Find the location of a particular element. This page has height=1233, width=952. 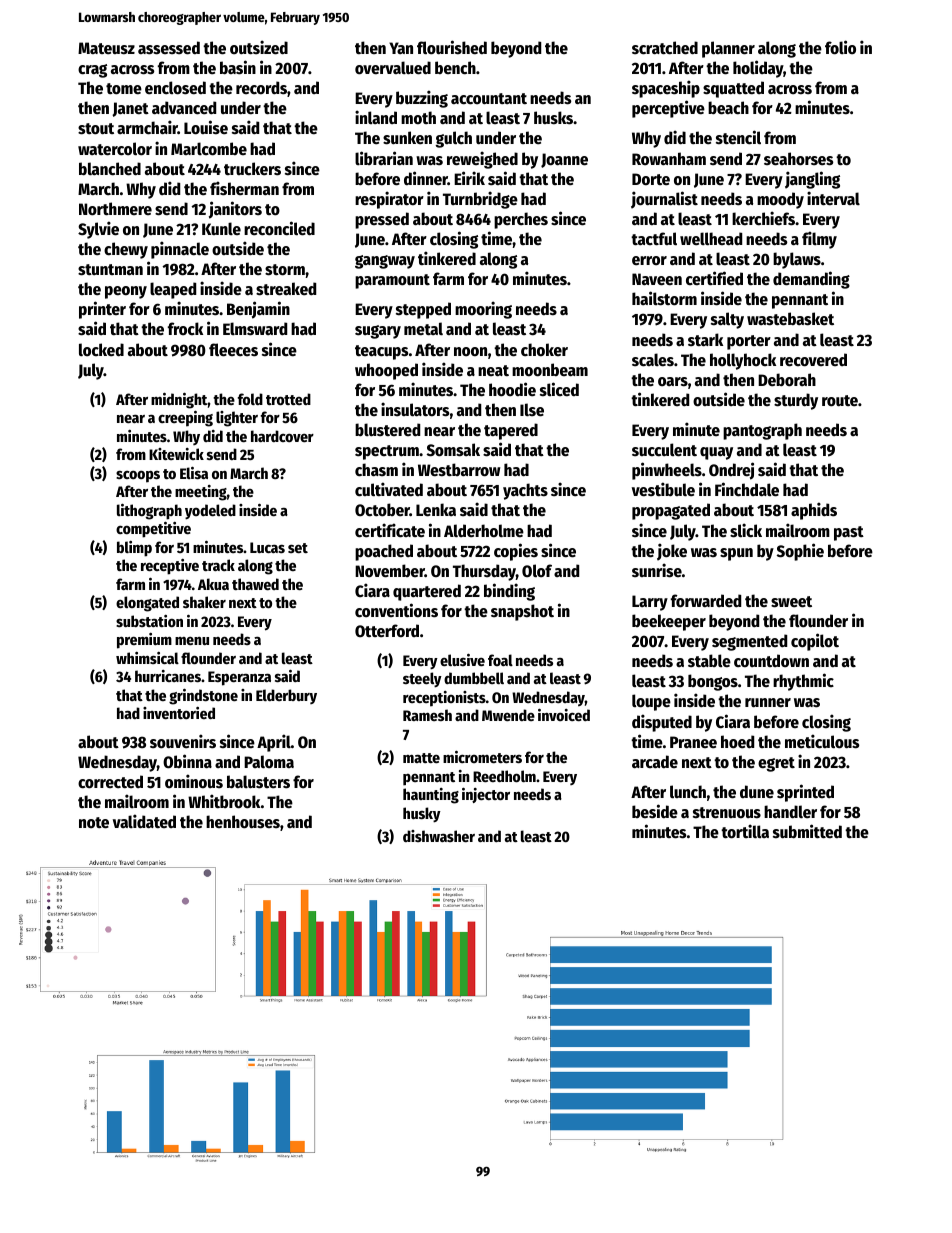

gangway is located at coordinates (385, 262).
